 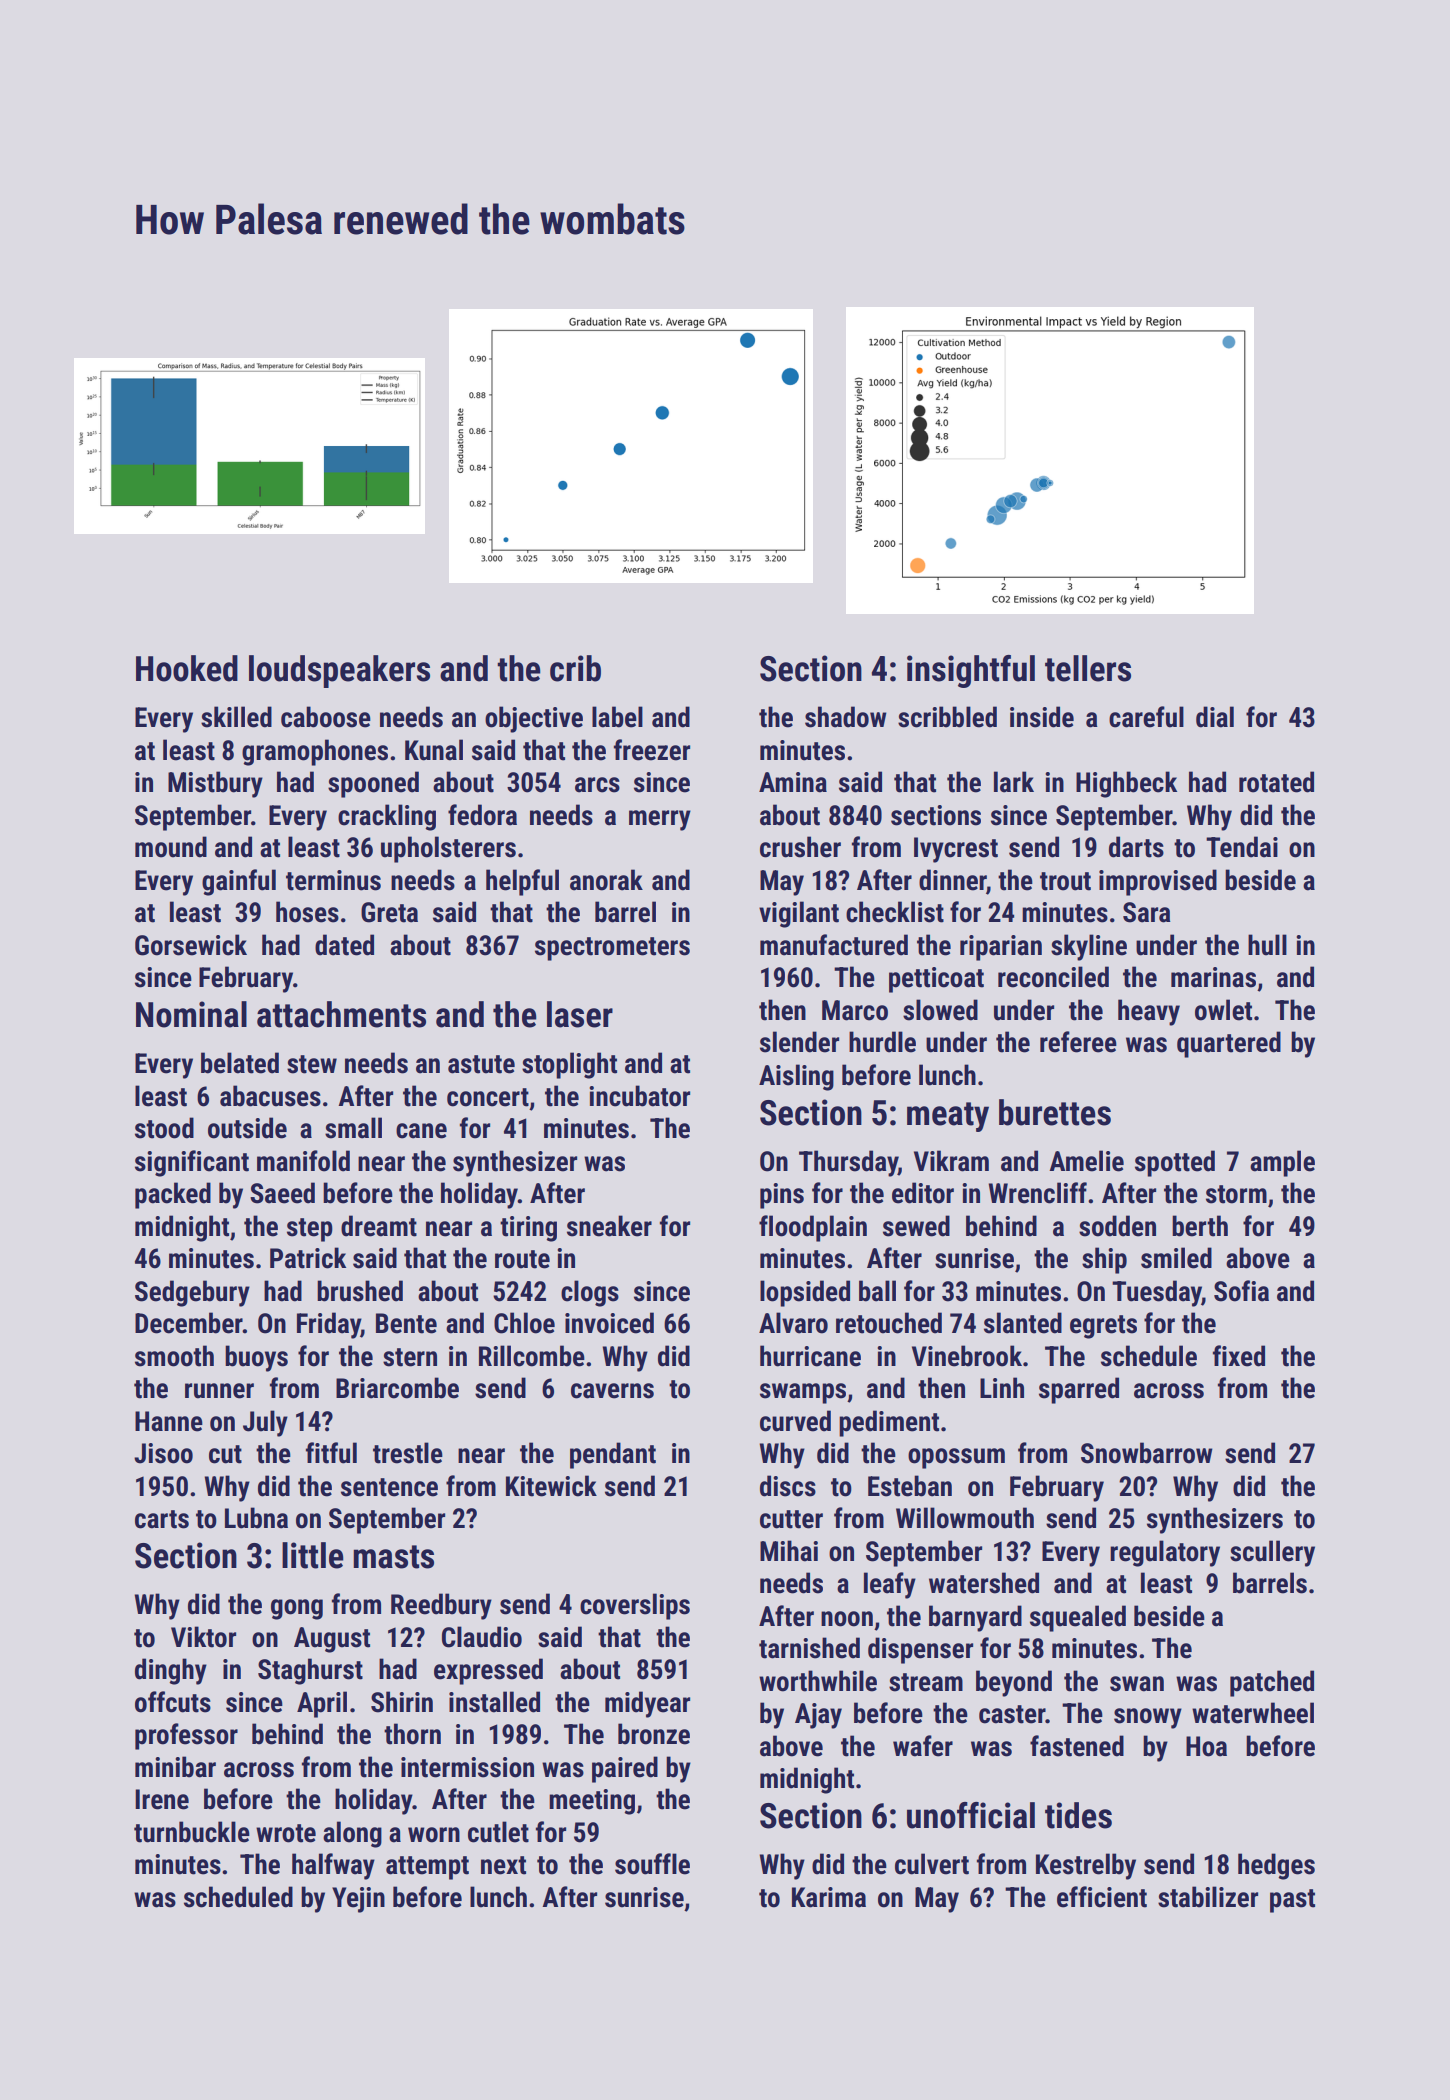 I want to click on fixed, so click(x=1239, y=1356).
